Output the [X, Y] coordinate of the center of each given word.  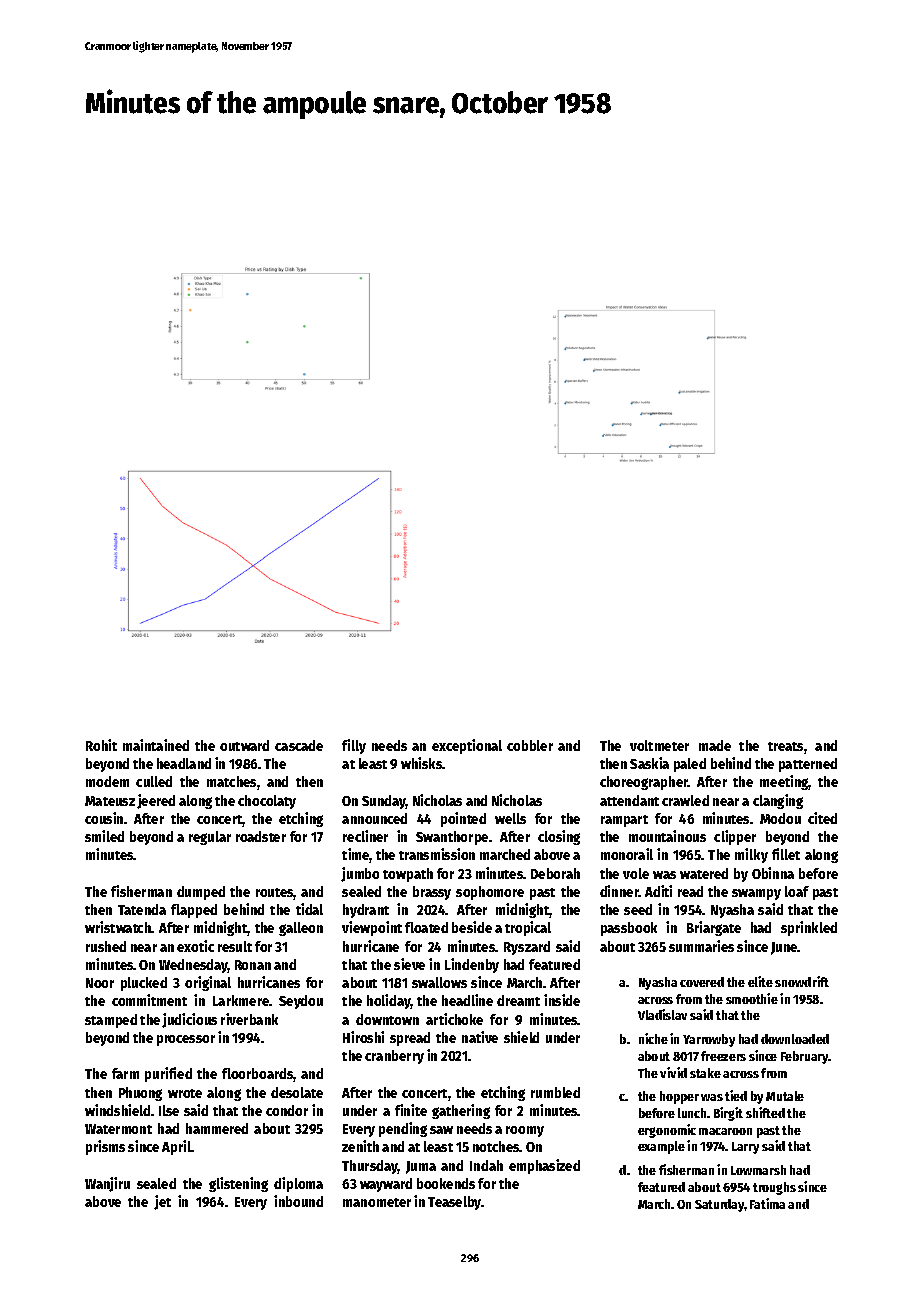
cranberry [394, 1057]
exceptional [467, 746]
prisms [105, 1147]
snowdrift [802, 981]
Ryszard [527, 948]
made [715, 745]
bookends [446, 1183]
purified [168, 1074]
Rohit [101, 745]
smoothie [752, 998]
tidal [309, 909]
